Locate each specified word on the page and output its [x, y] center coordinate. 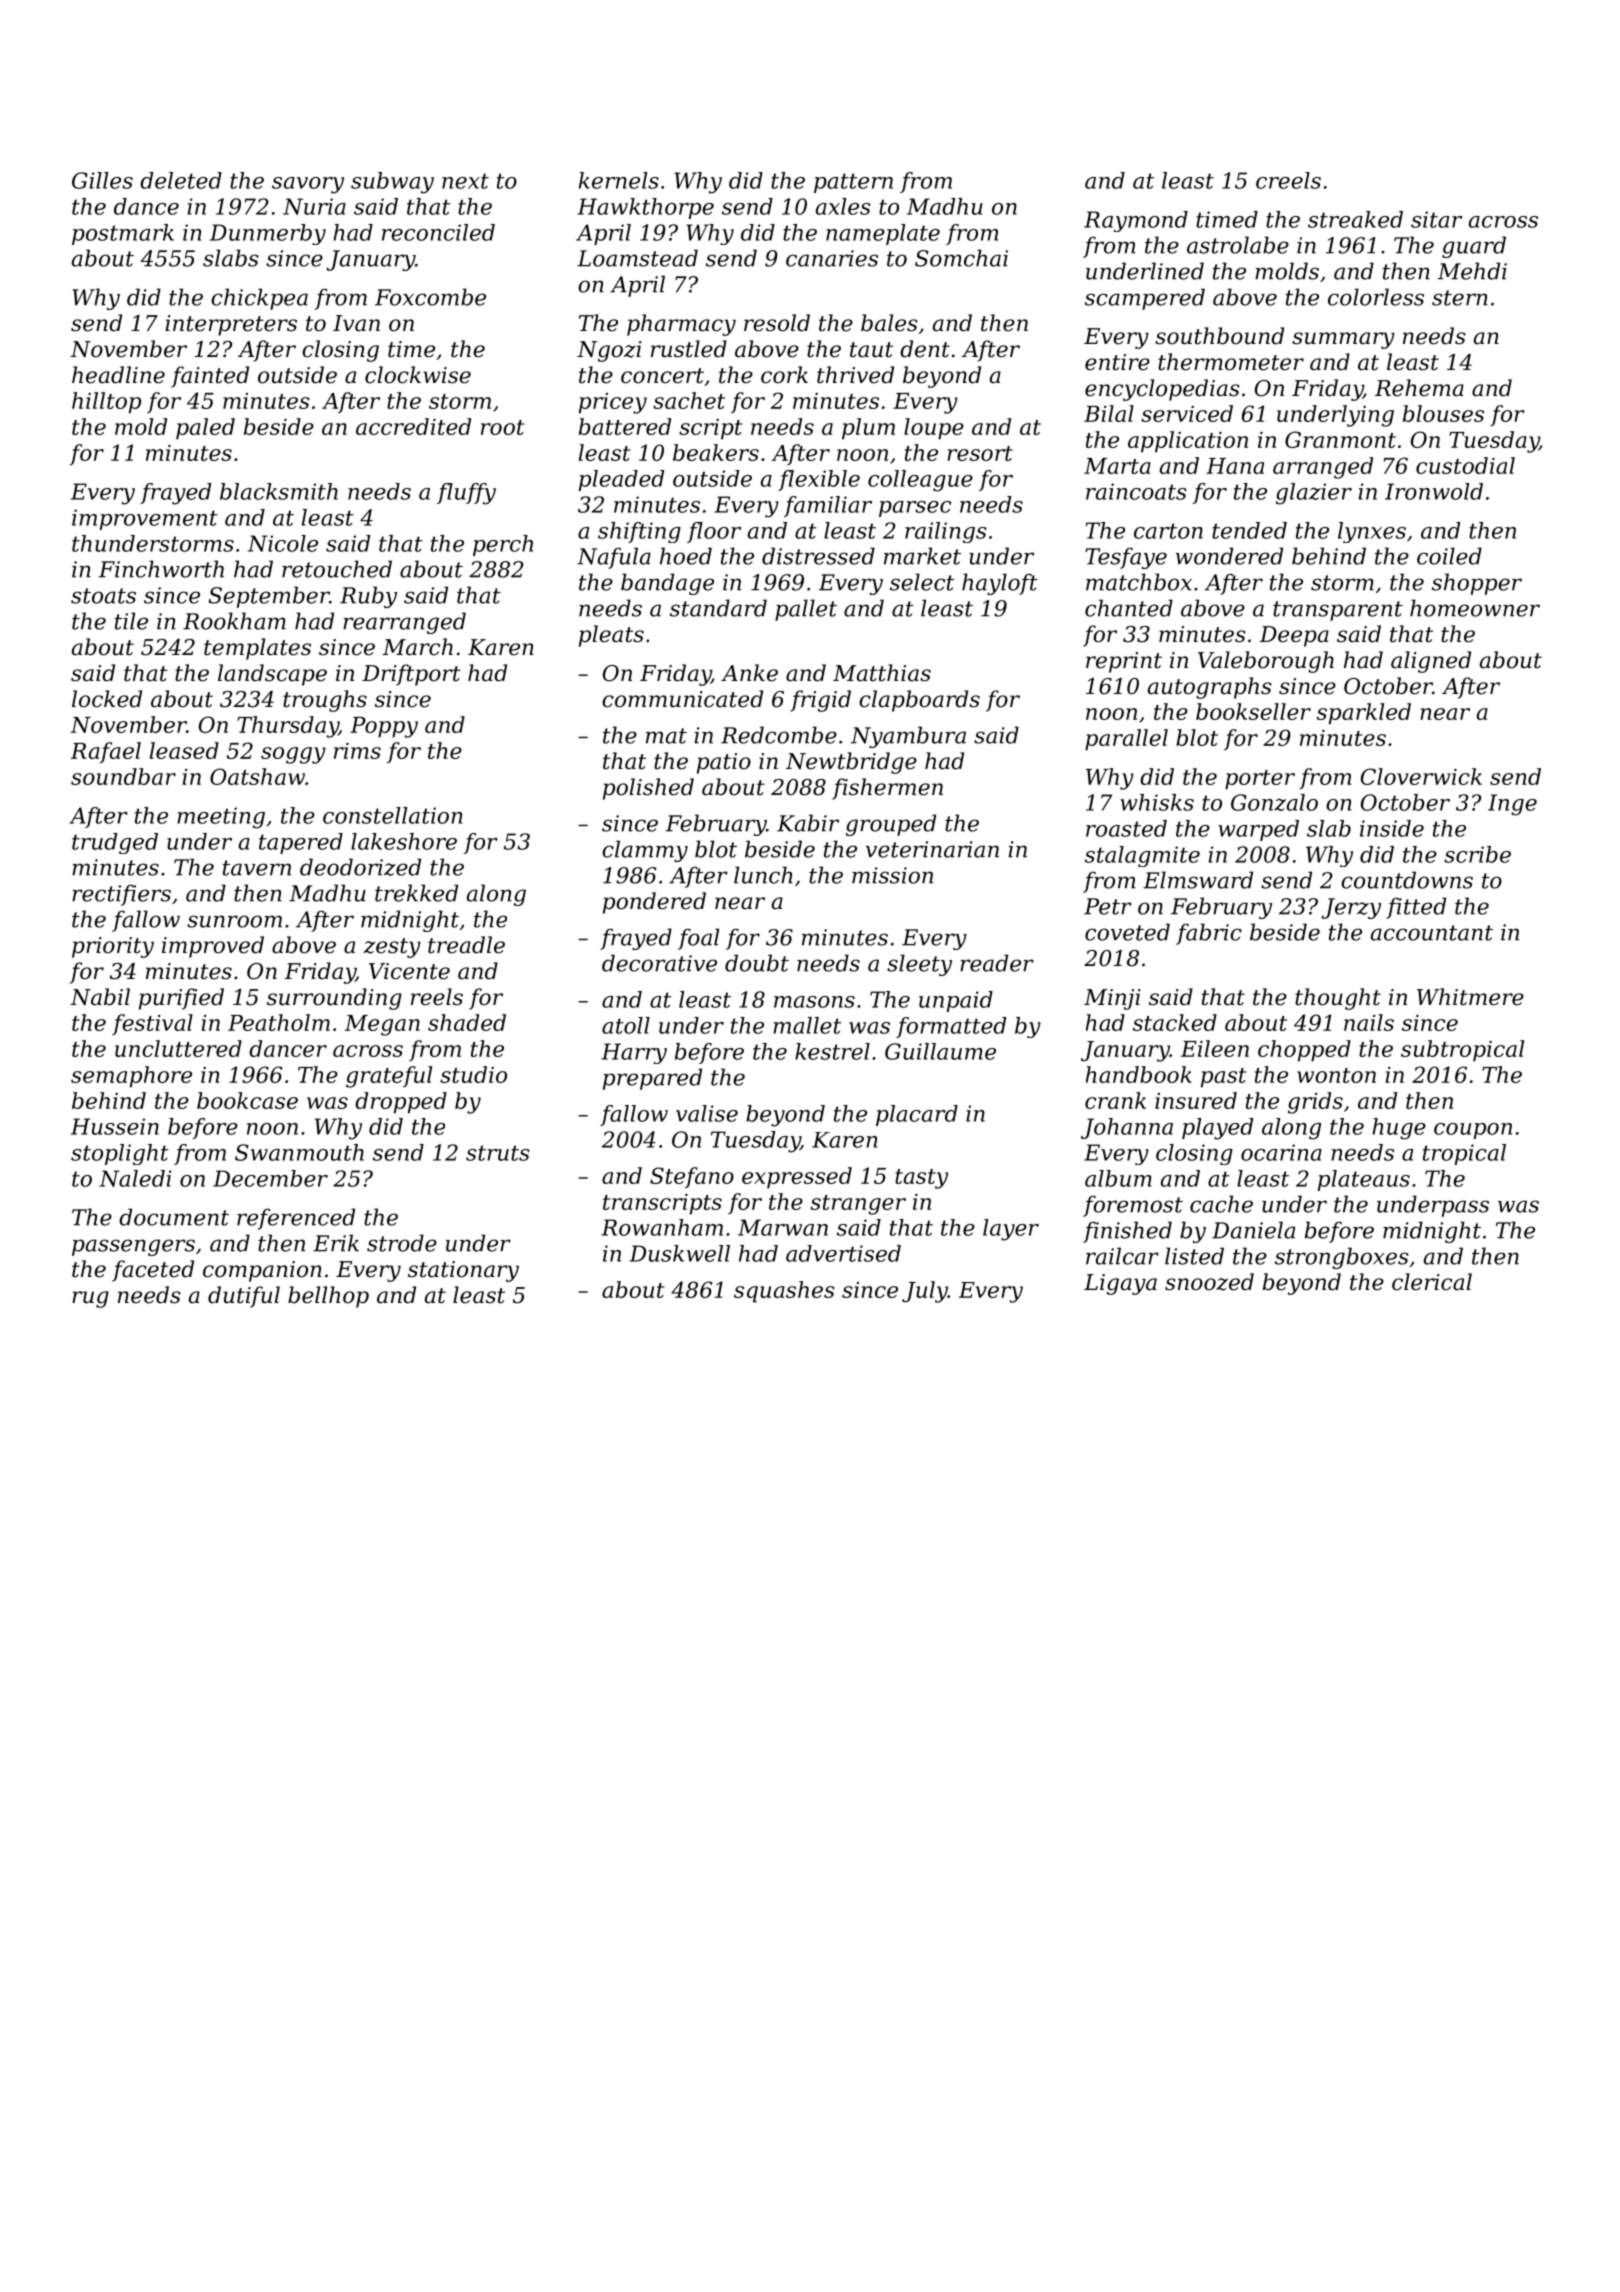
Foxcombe [430, 297]
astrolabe [1238, 245]
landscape [272, 675]
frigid [820, 701]
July [925, 1292]
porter [1260, 780]
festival [152, 1024]
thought [1338, 999]
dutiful [244, 1297]
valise [707, 1113]
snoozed [1209, 1282]
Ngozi [609, 351]
